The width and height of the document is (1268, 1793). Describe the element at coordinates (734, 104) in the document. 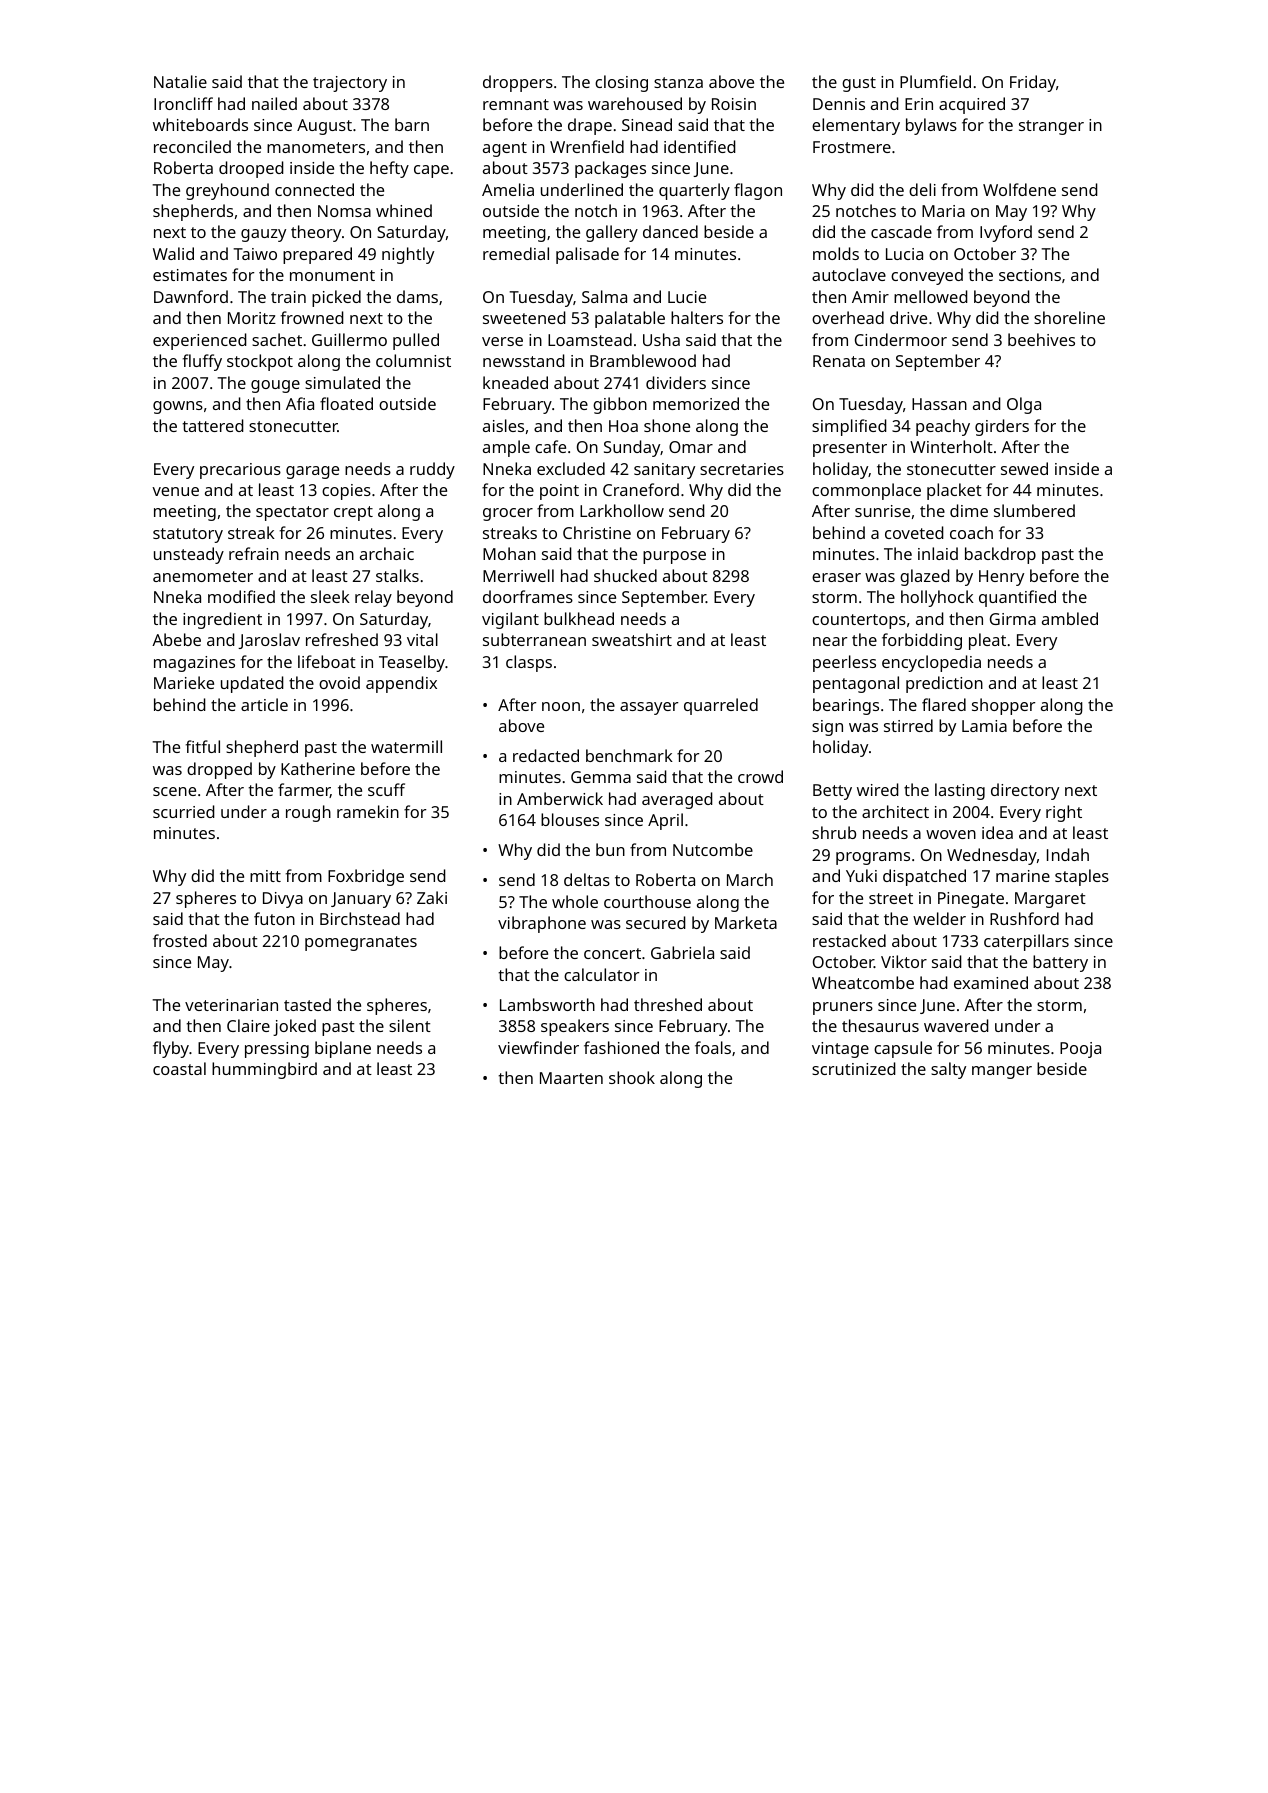

I see `Roisin` at that location.
